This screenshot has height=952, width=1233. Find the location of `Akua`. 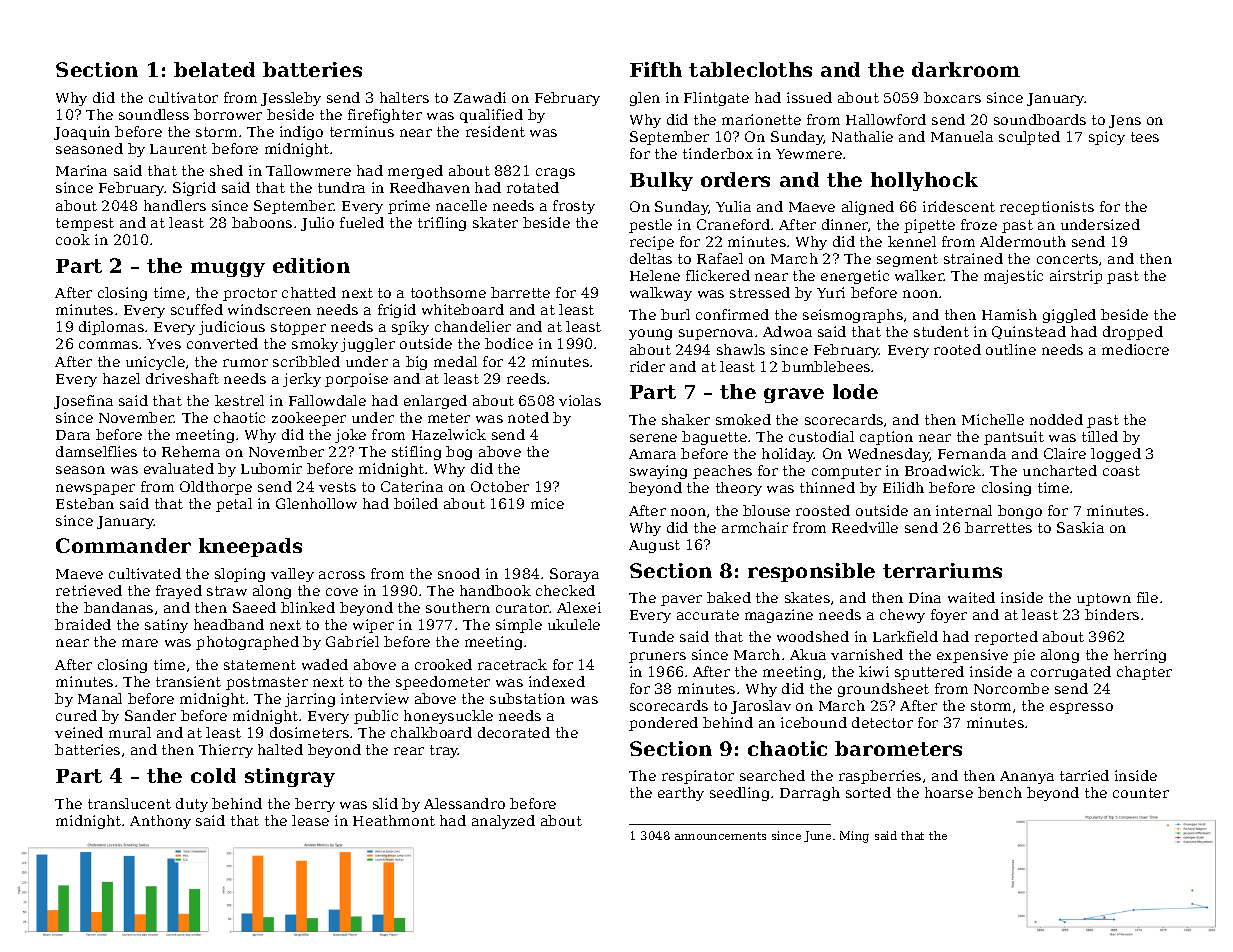

Akua is located at coordinates (808, 654).
